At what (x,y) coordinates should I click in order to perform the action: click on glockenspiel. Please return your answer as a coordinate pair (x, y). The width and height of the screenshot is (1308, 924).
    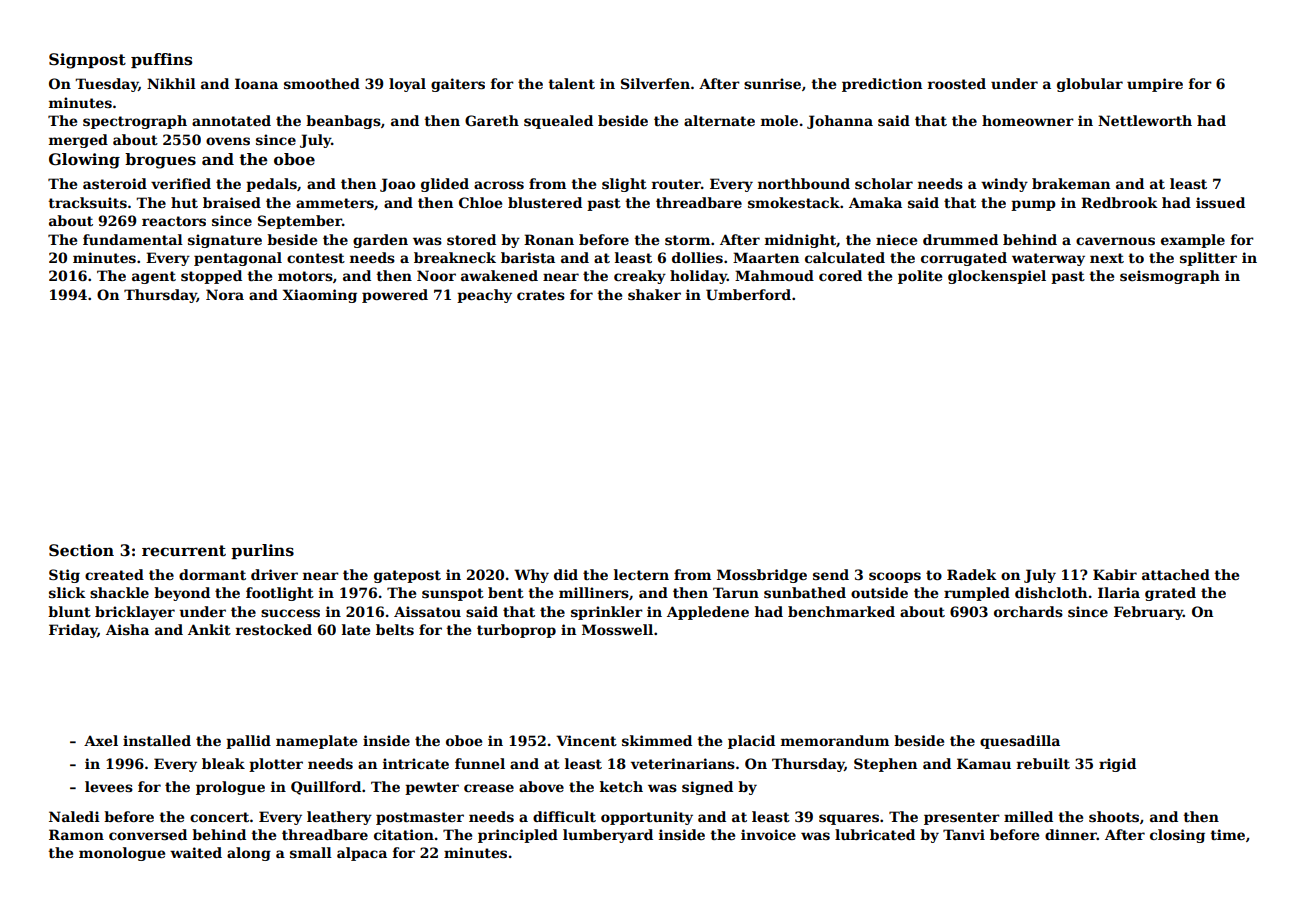
    Looking at the image, I should click on (997, 277).
